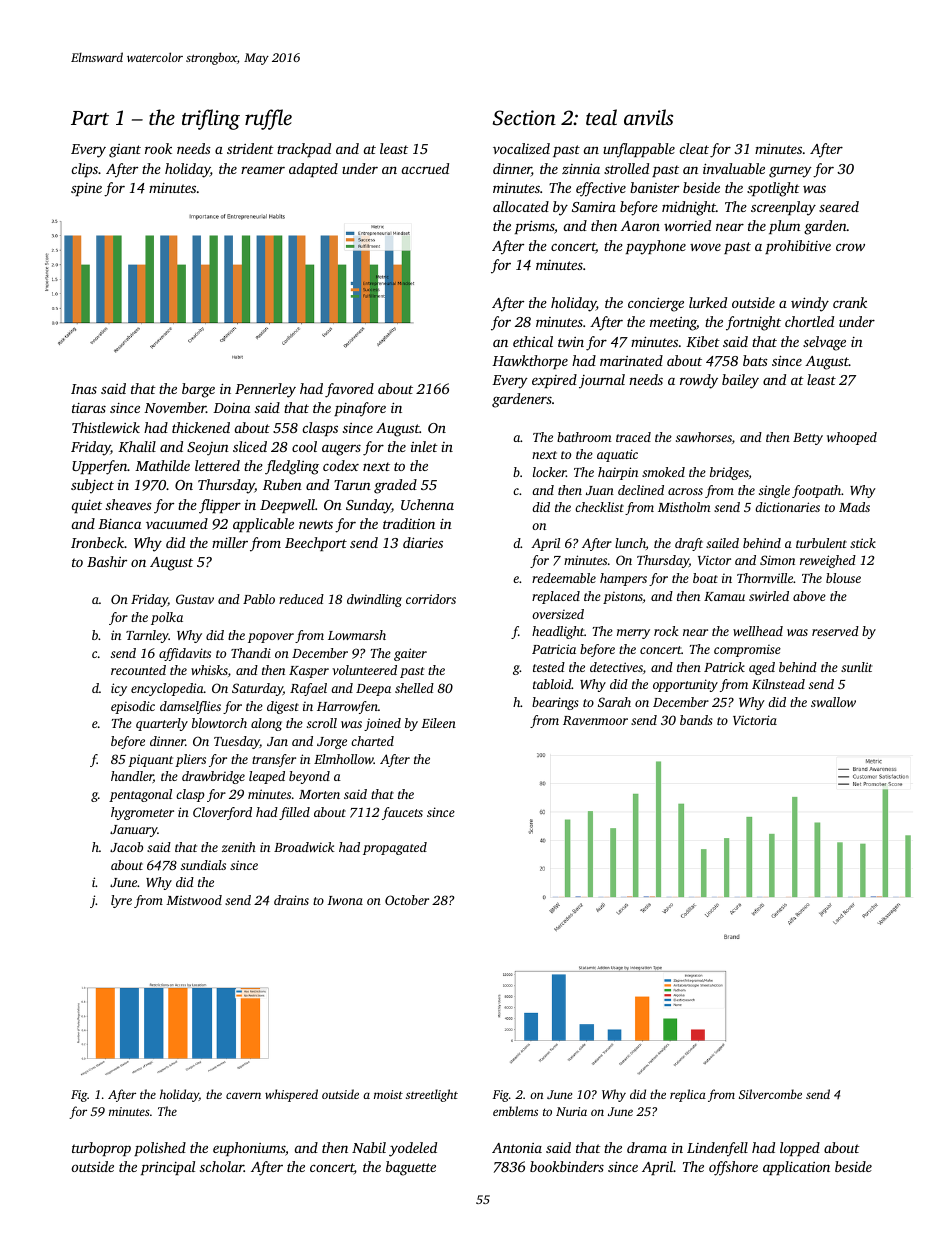 Image resolution: width=952 pixels, height=1233 pixels. Describe the element at coordinates (313, 170) in the screenshot. I see `adapted` at that location.
